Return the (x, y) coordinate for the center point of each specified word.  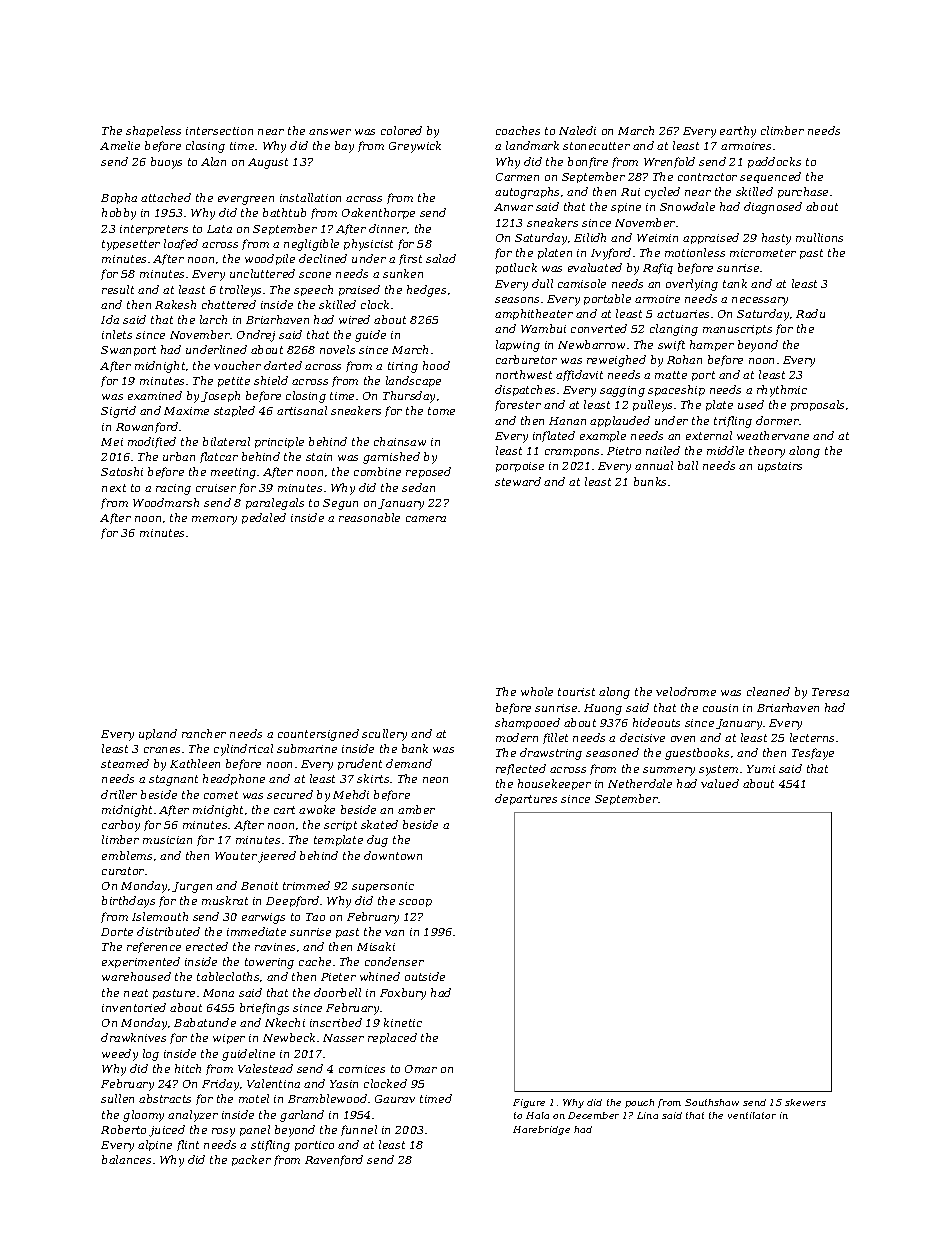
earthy (738, 132)
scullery (384, 735)
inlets (117, 334)
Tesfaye (813, 754)
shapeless (153, 131)
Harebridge (541, 1130)
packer (251, 1160)
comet (221, 795)
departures (526, 799)
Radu (810, 313)
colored (401, 130)
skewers (805, 1102)
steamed (125, 763)
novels (337, 349)
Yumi (761, 769)
